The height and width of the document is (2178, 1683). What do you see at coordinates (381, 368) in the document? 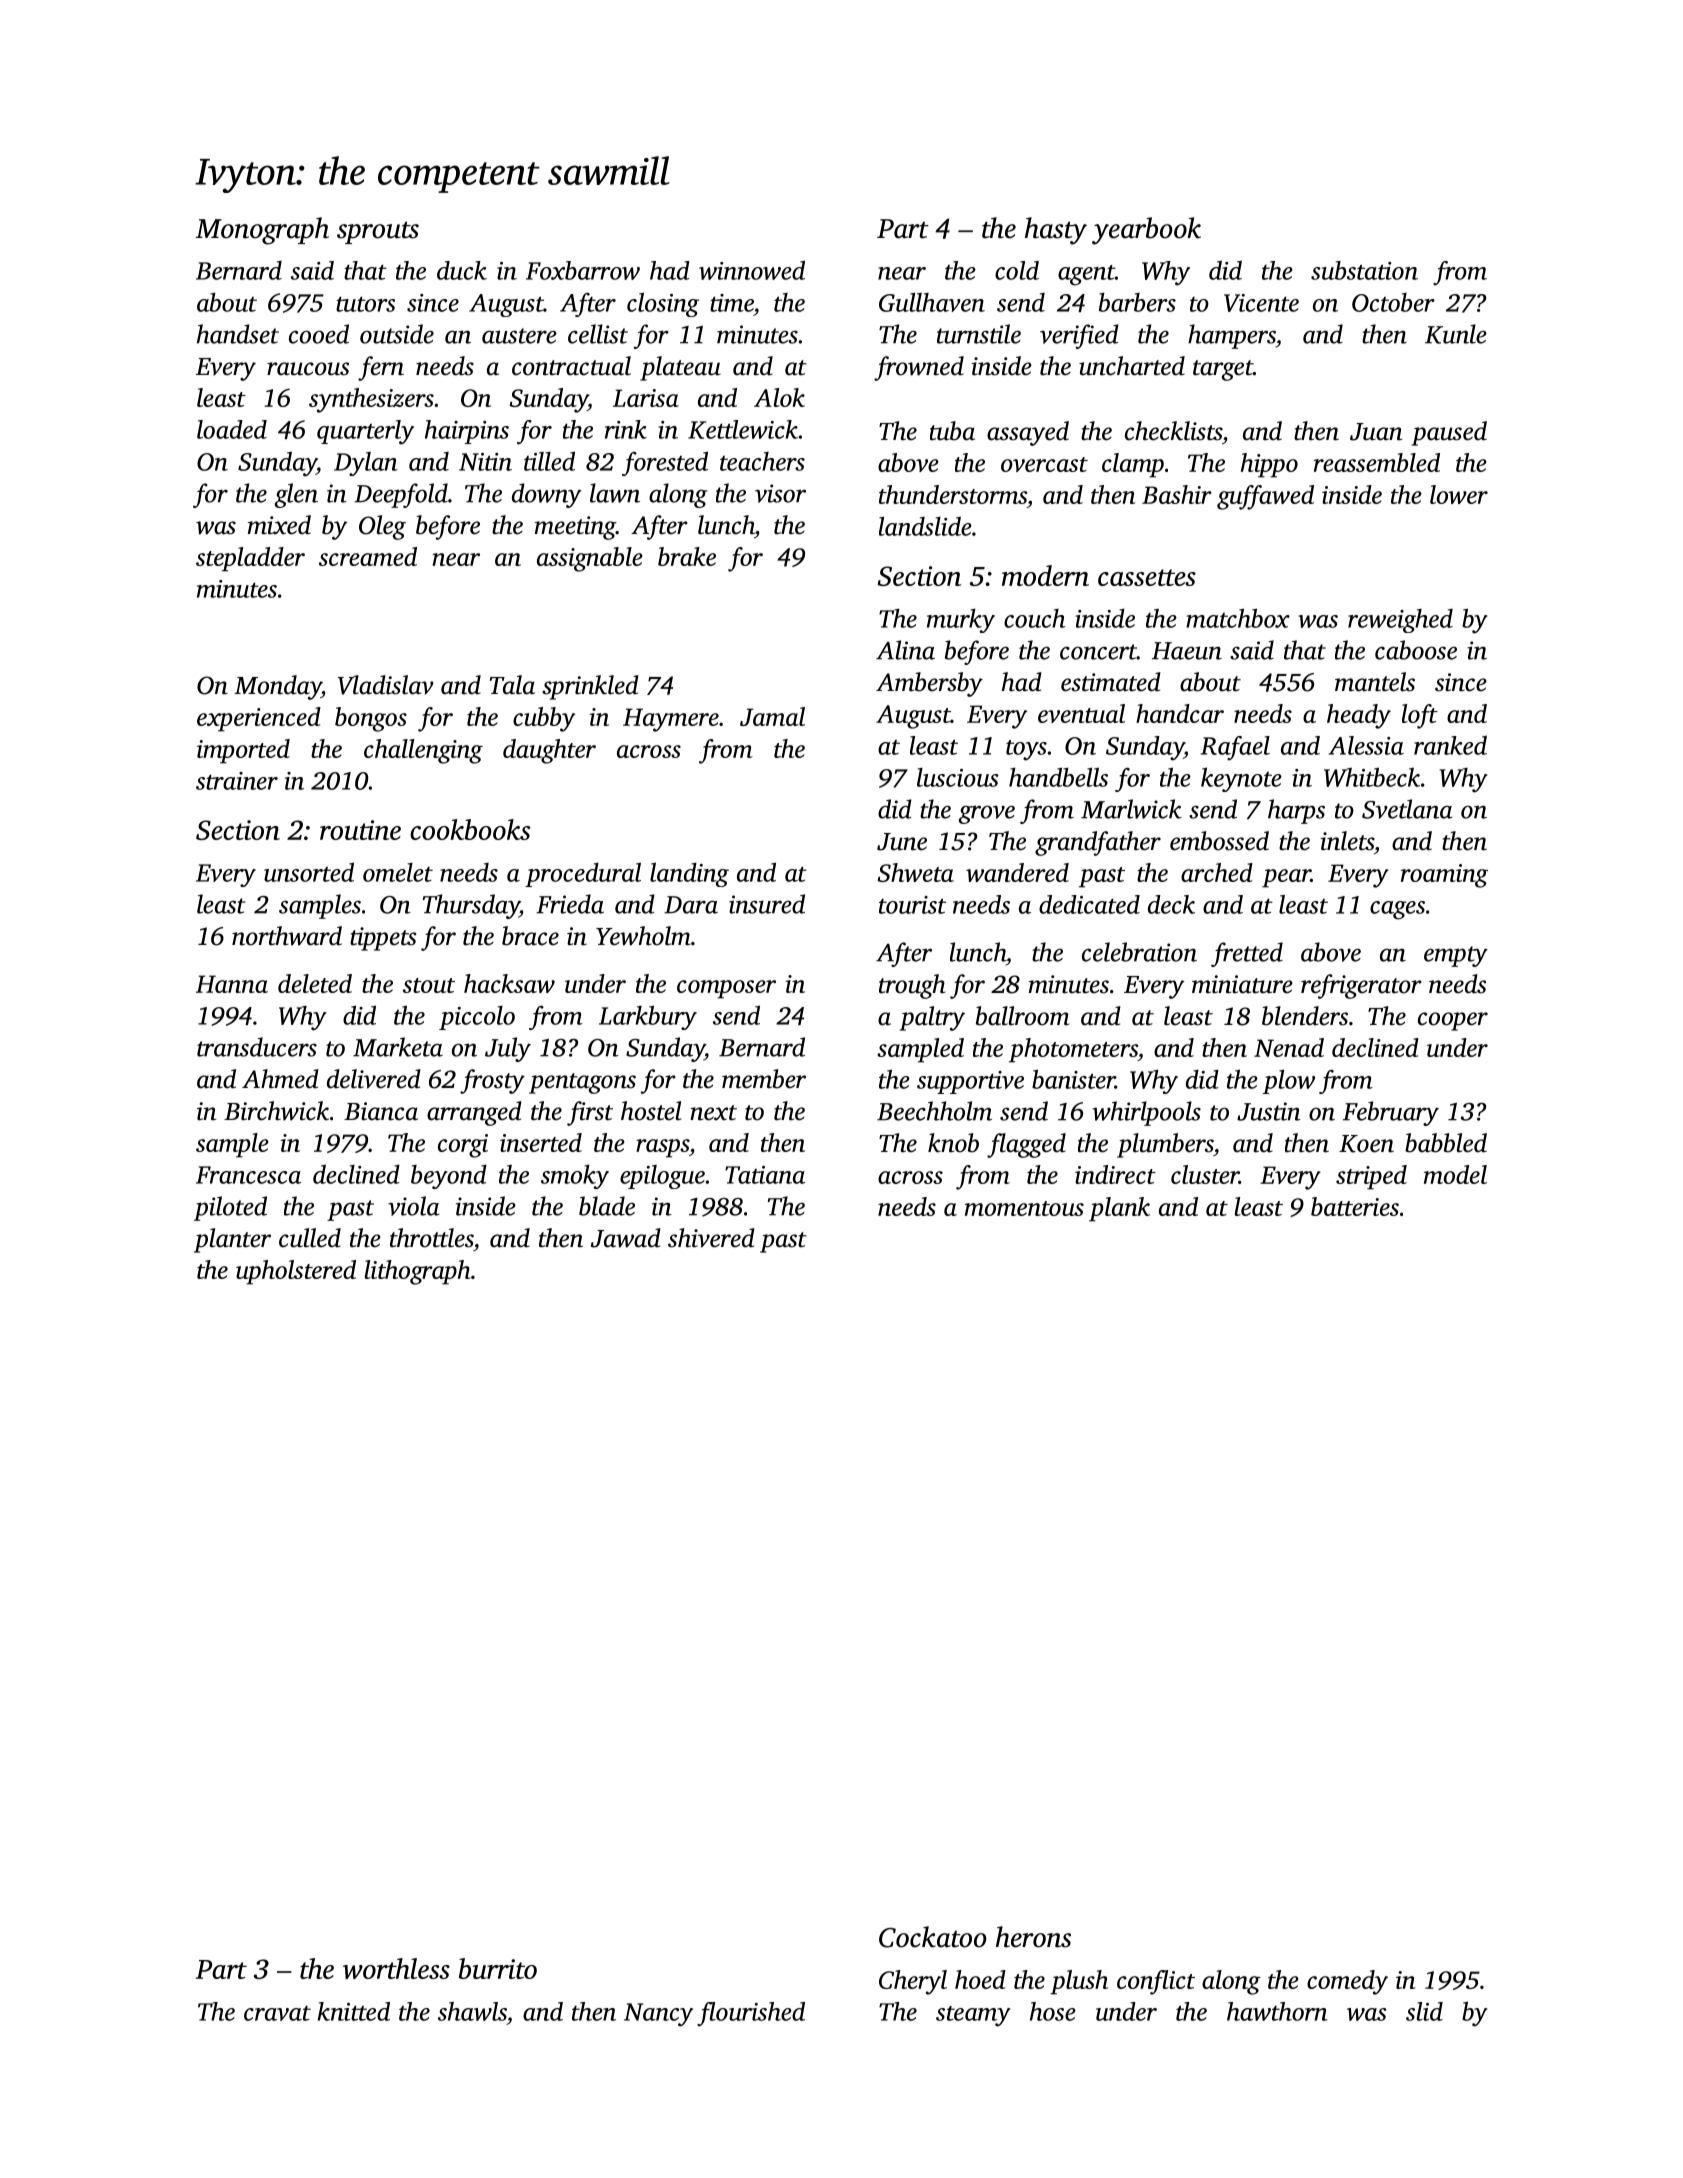
I see `fern` at bounding box center [381, 368].
